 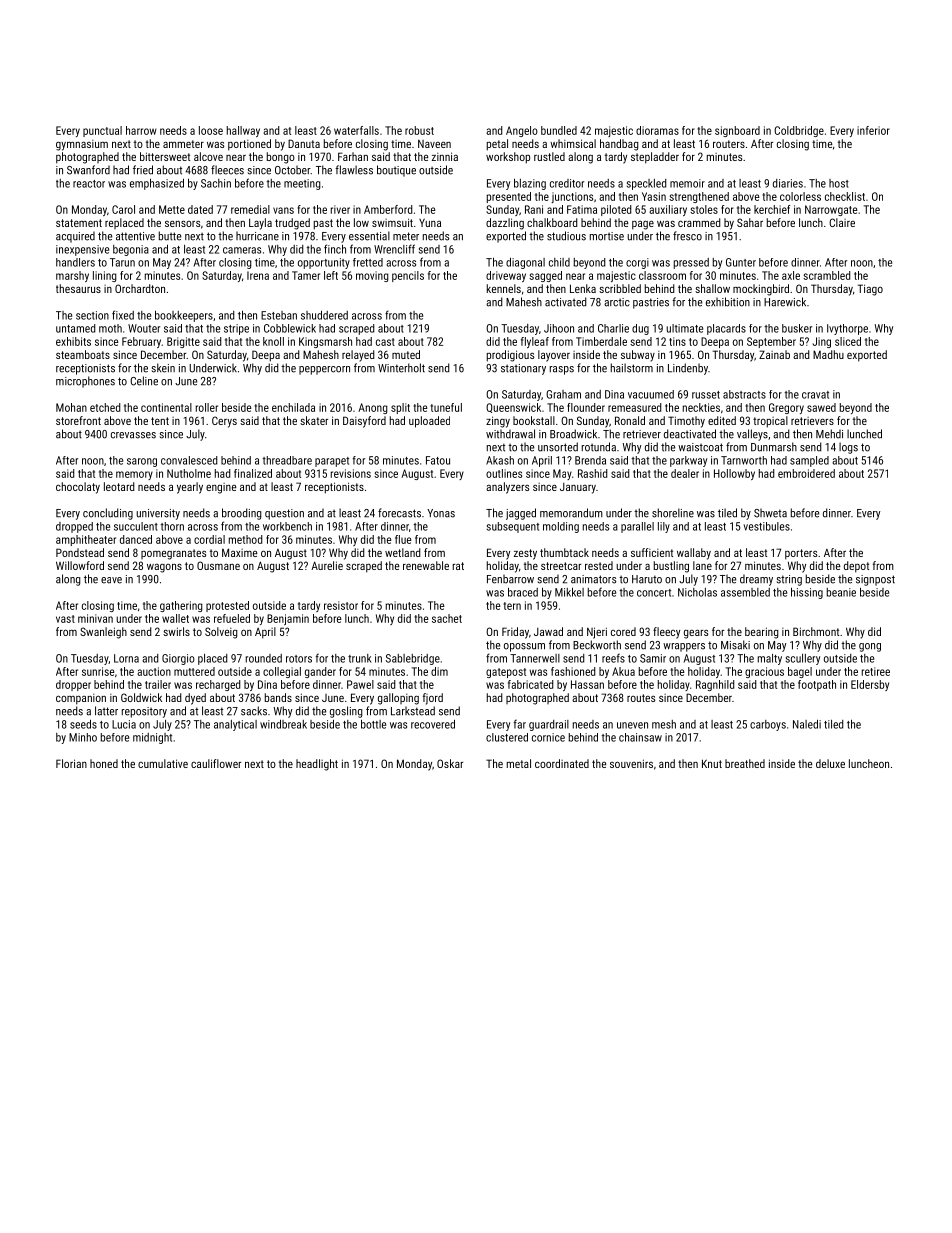 I want to click on Aurelie, so click(x=327, y=565).
